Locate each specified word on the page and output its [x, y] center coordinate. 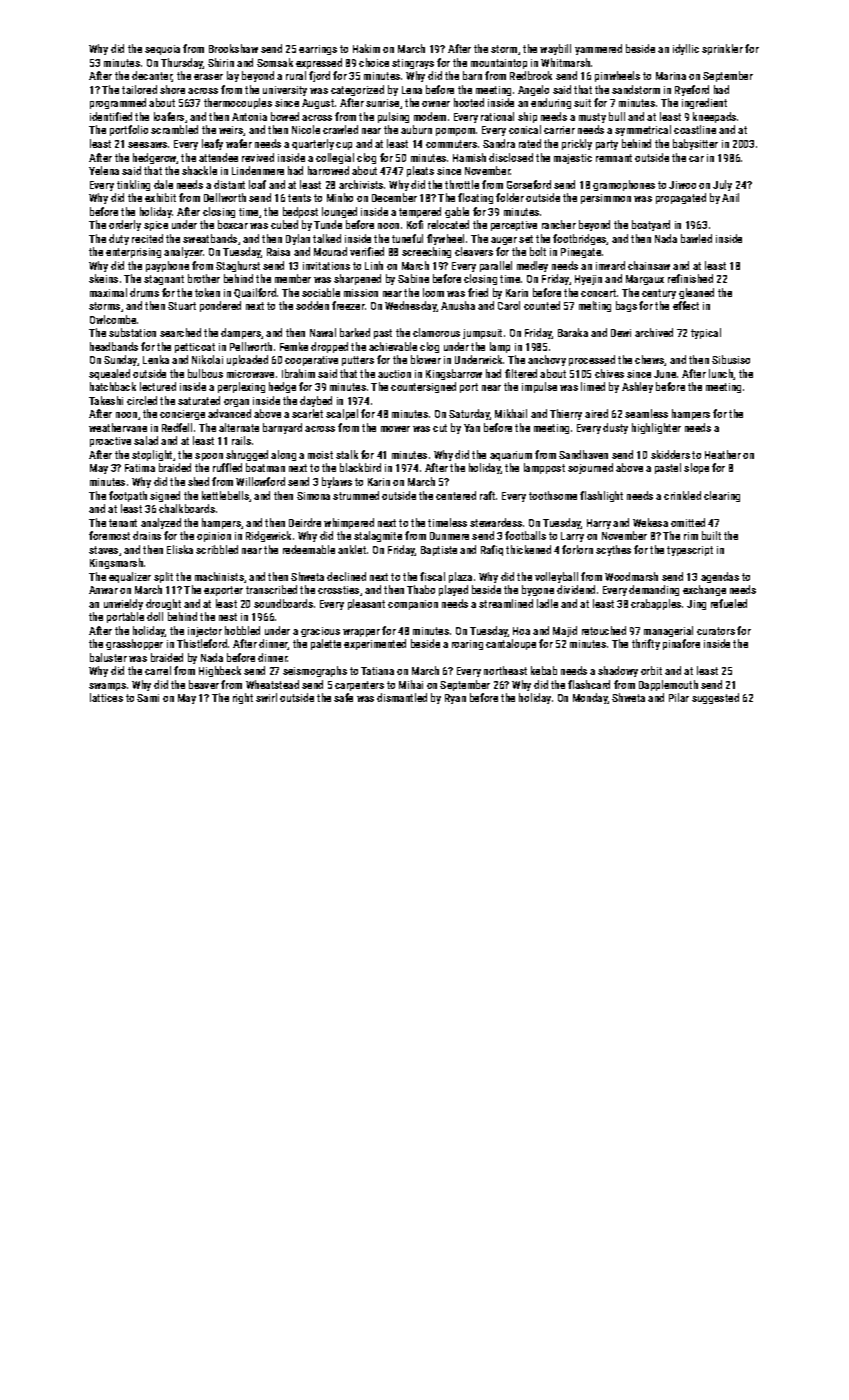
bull [617, 116]
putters [358, 361]
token [207, 292]
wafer [239, 143]
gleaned [696, 293]
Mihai [411, 684]
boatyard [651, 225]
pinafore [681, 644]
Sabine [413, 278]
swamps [107, 687]
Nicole [306, 129]
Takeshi [106, 400]
